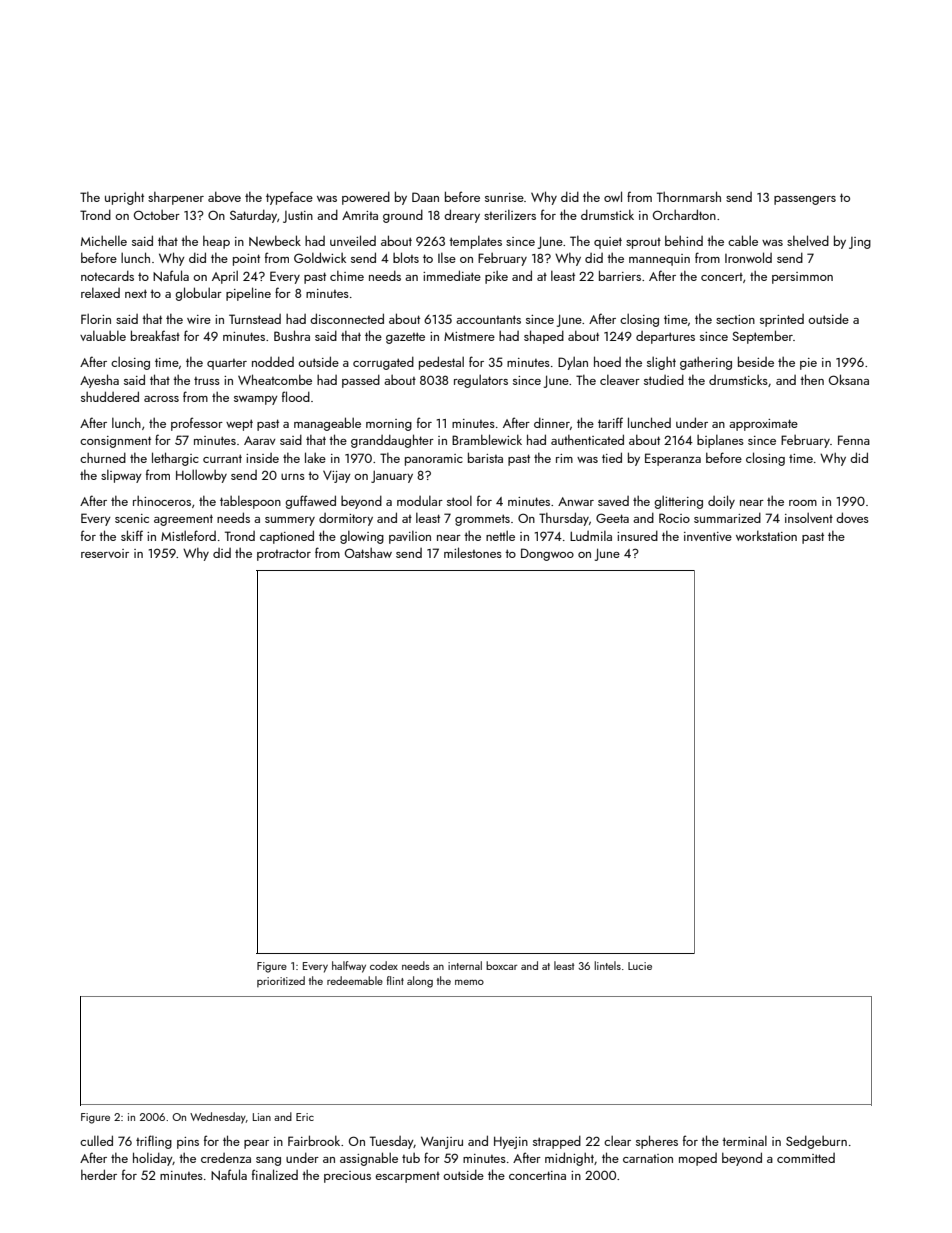  Describe the element at coordinates (136, 293) in the screenshot. I see `next` at that location.
